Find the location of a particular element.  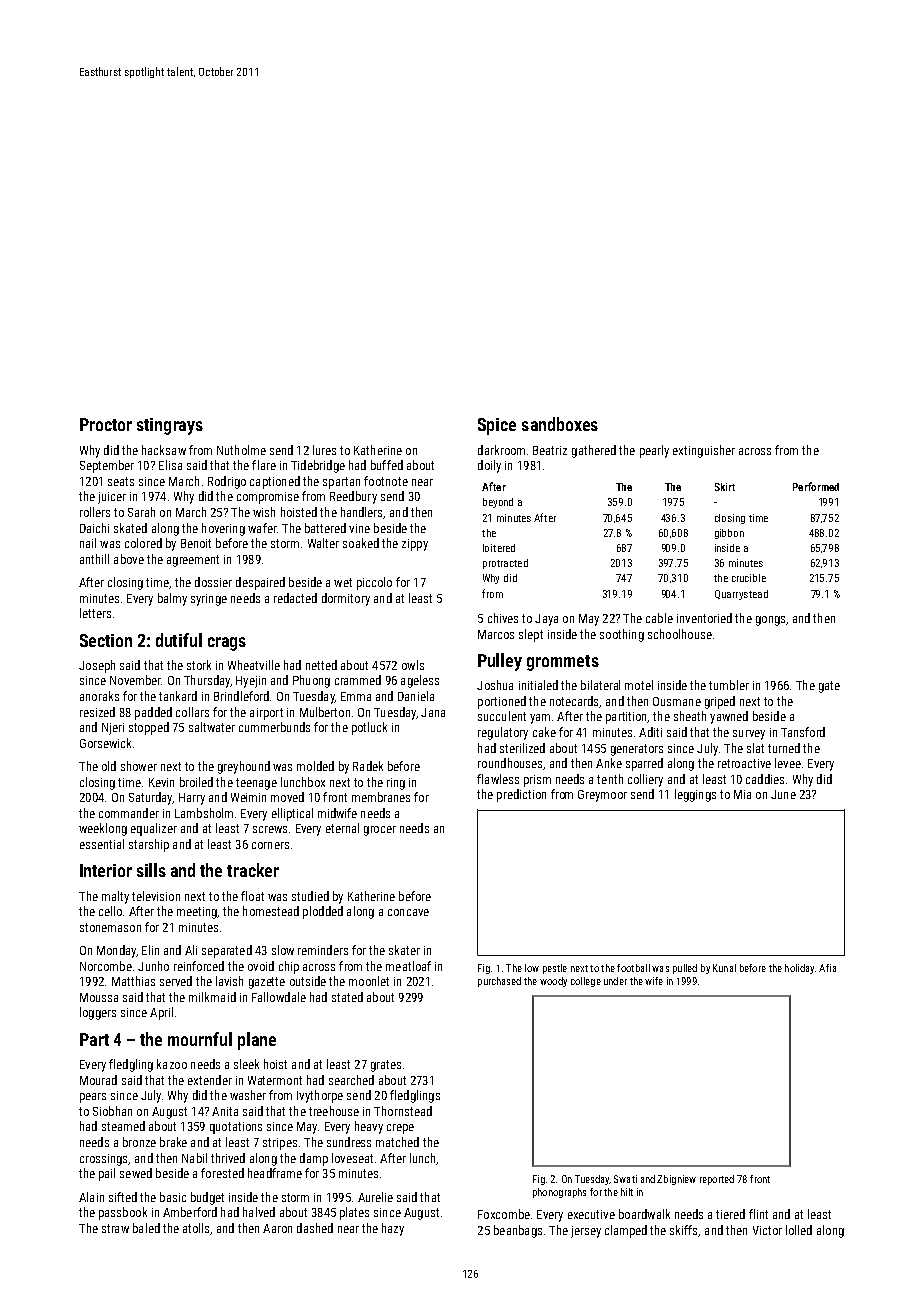

yam is located at coordinates (540, 719).
